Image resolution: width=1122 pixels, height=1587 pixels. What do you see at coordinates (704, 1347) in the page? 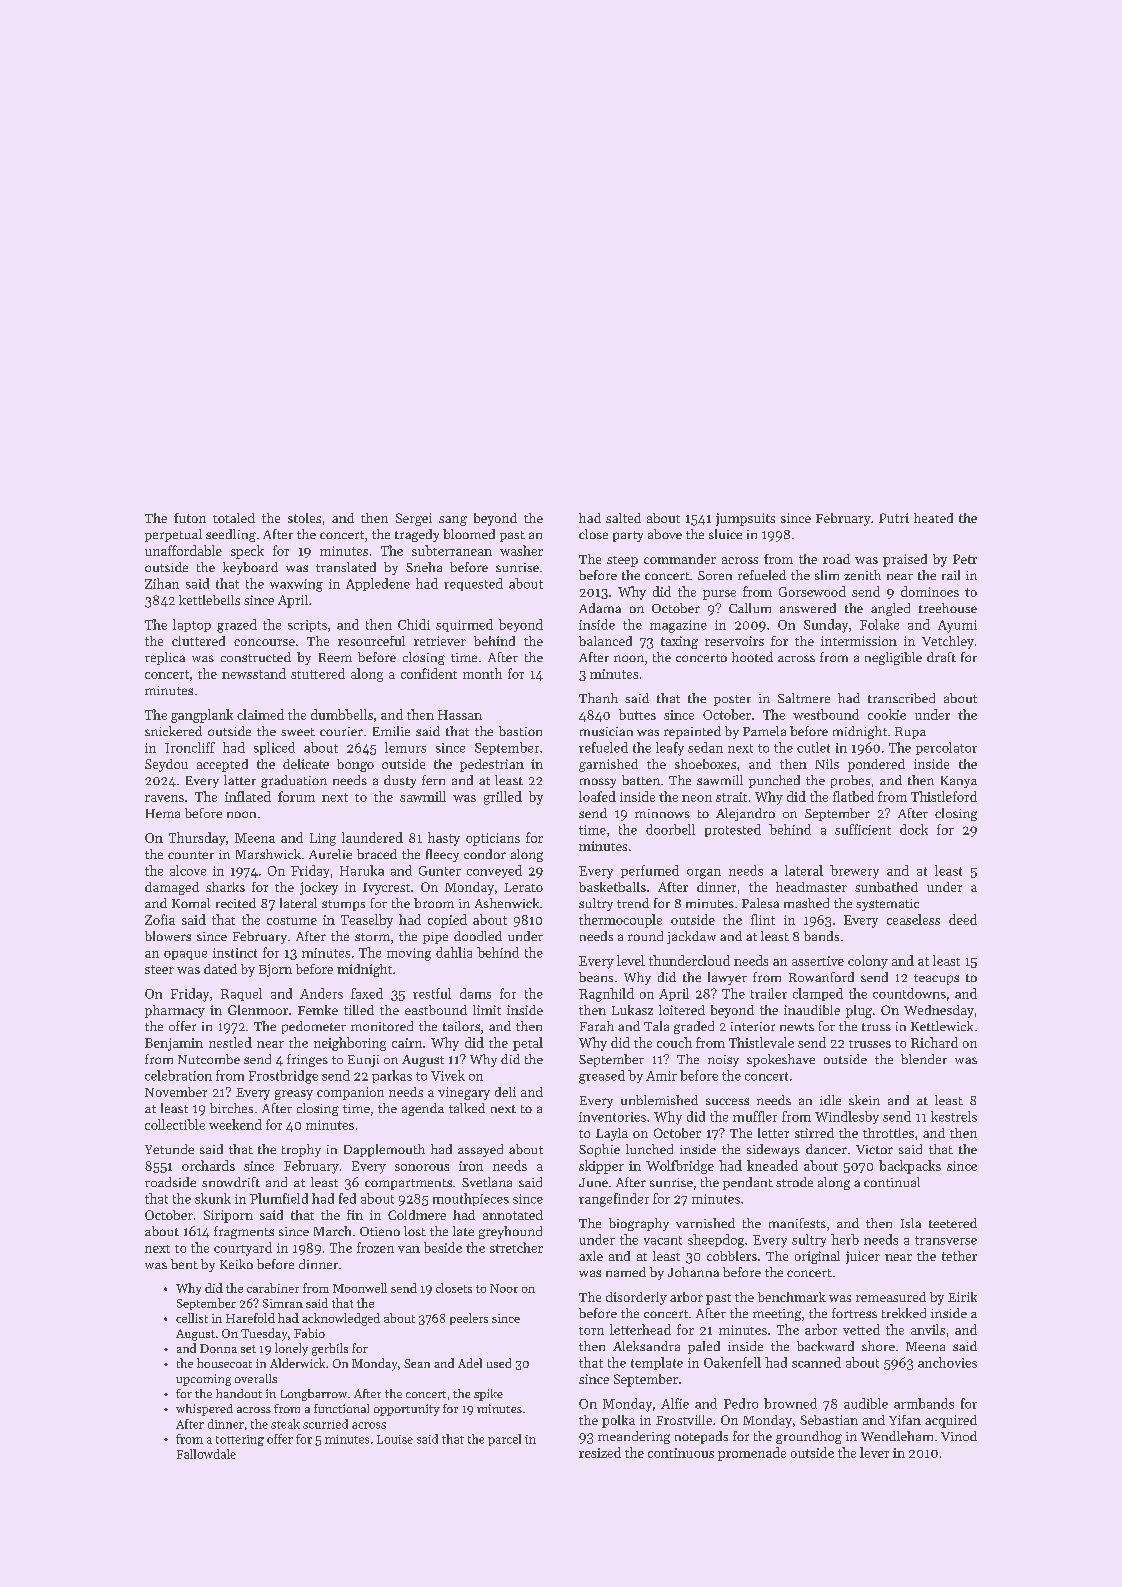
I see `paled` at bounding box center [704, 1347].
